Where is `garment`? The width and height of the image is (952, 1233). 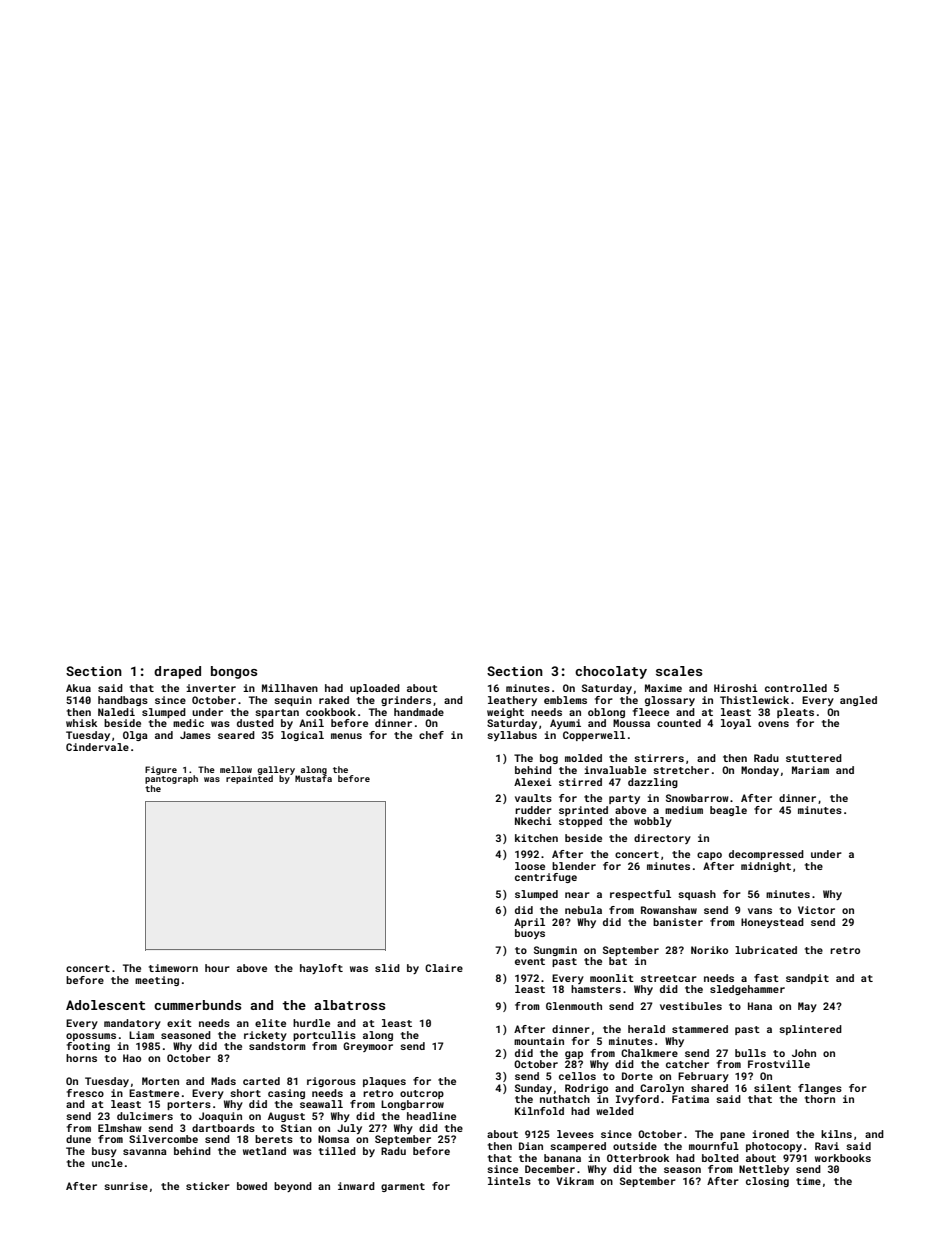
garment is located at coordinates (403, 1187).
